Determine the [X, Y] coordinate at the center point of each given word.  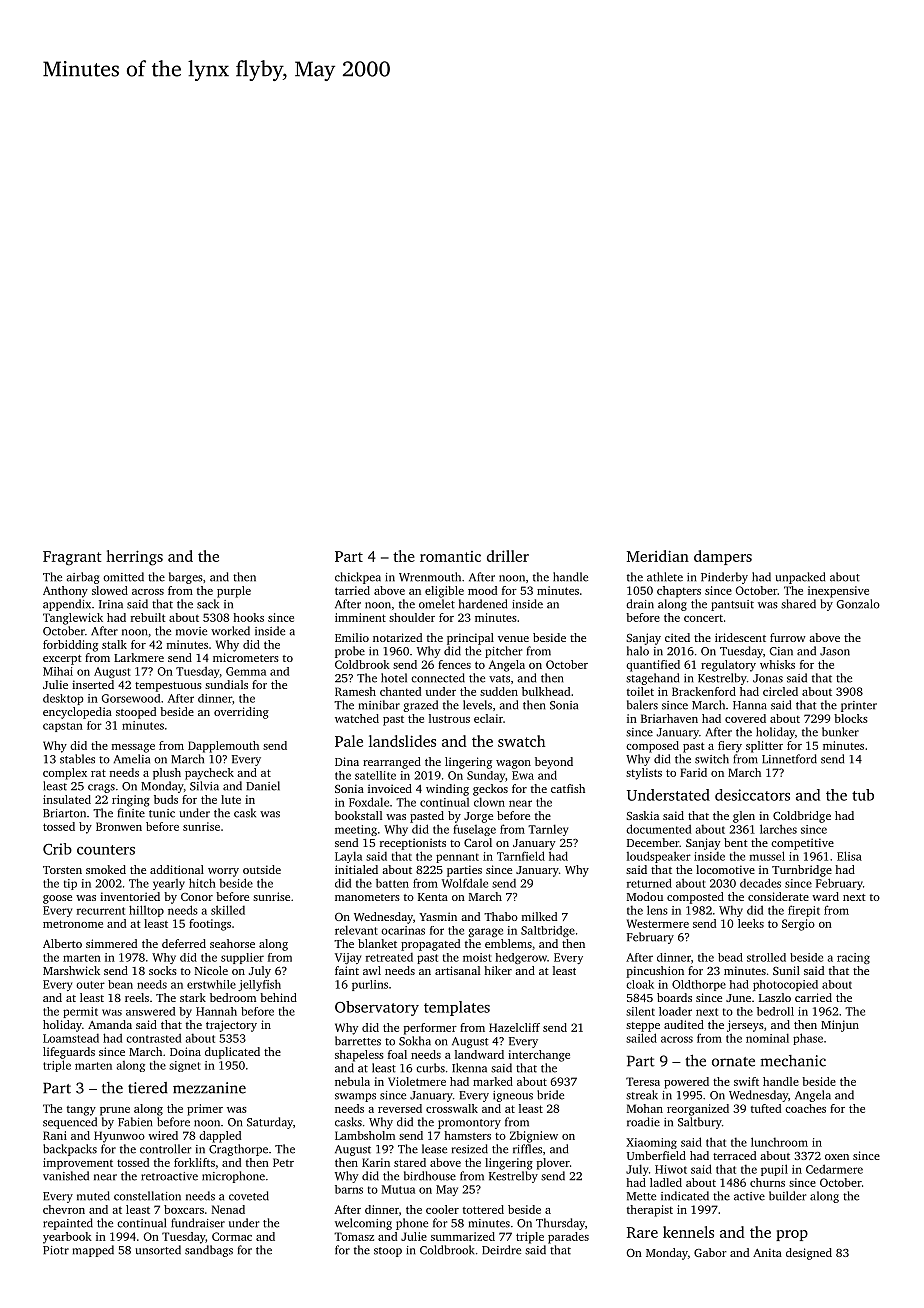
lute [231, 799]
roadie [643, 1122]
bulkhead [546, 691]
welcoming [363, 1224]
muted [93, 1196]
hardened [483, 604]
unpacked [800, 578]
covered [745, 718]
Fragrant [72, 558]
